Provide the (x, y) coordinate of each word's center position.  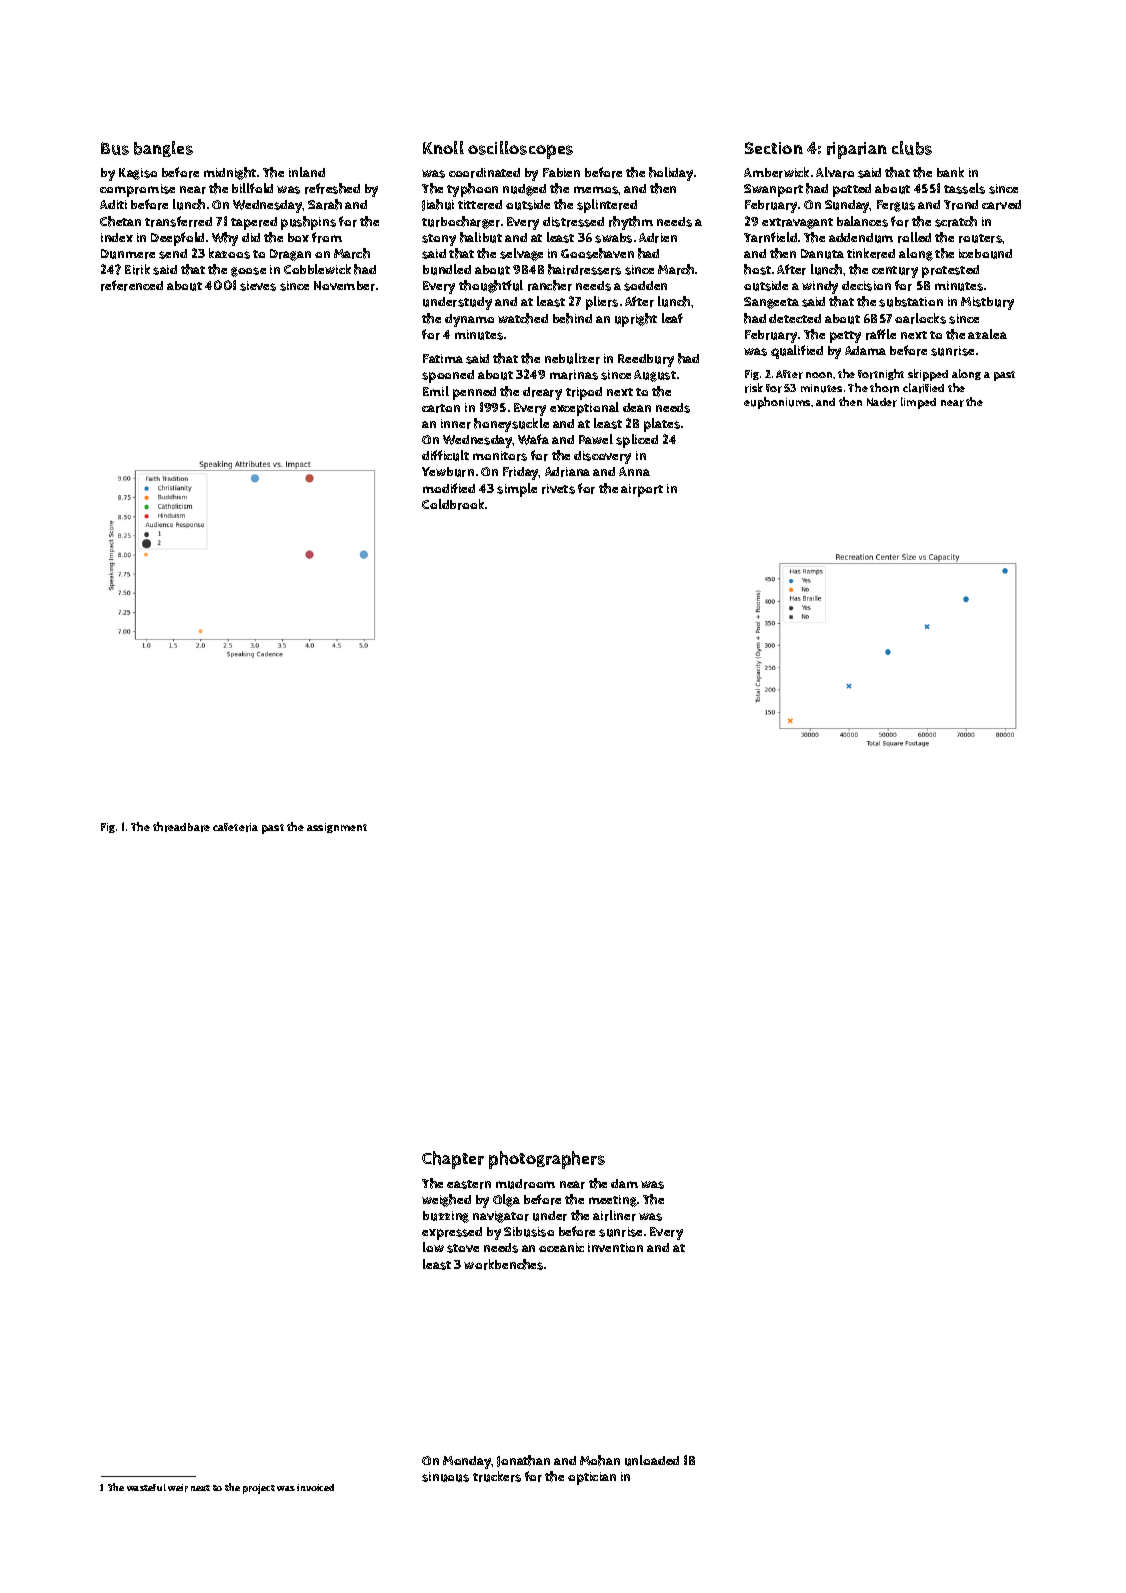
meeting (613, 1201)
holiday (671, 174)
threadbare (181, 827)
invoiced (315, 1487)
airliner (614, 1215)
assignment (337, 828)
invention (615, 1247)
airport (642, 490)
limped (918, 403)
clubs (912, 148)
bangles (163, 149)
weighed (446, 1200)
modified (449, 488)
